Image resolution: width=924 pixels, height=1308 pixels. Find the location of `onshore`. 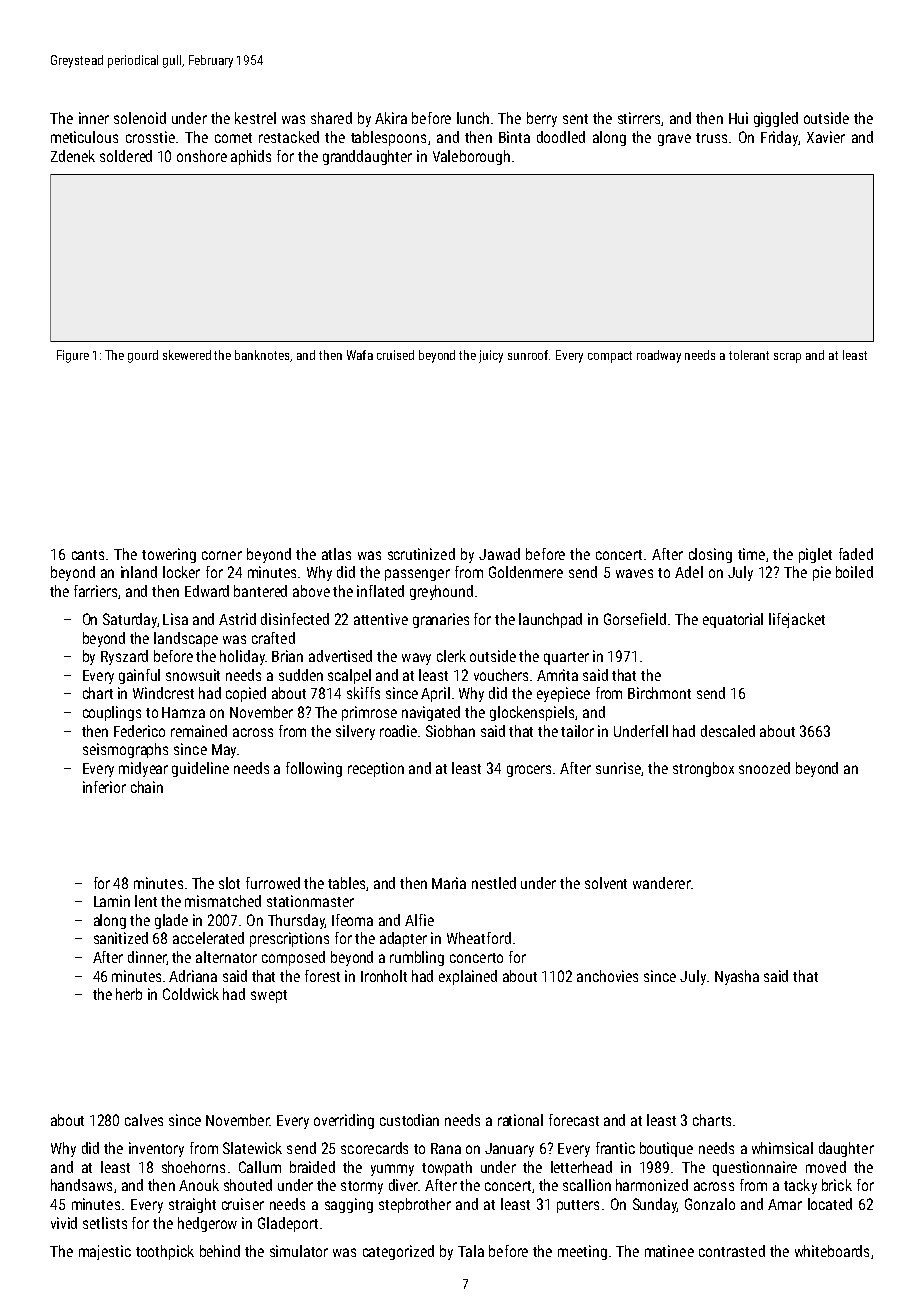

onshore is located at coordinates (202, 156).
